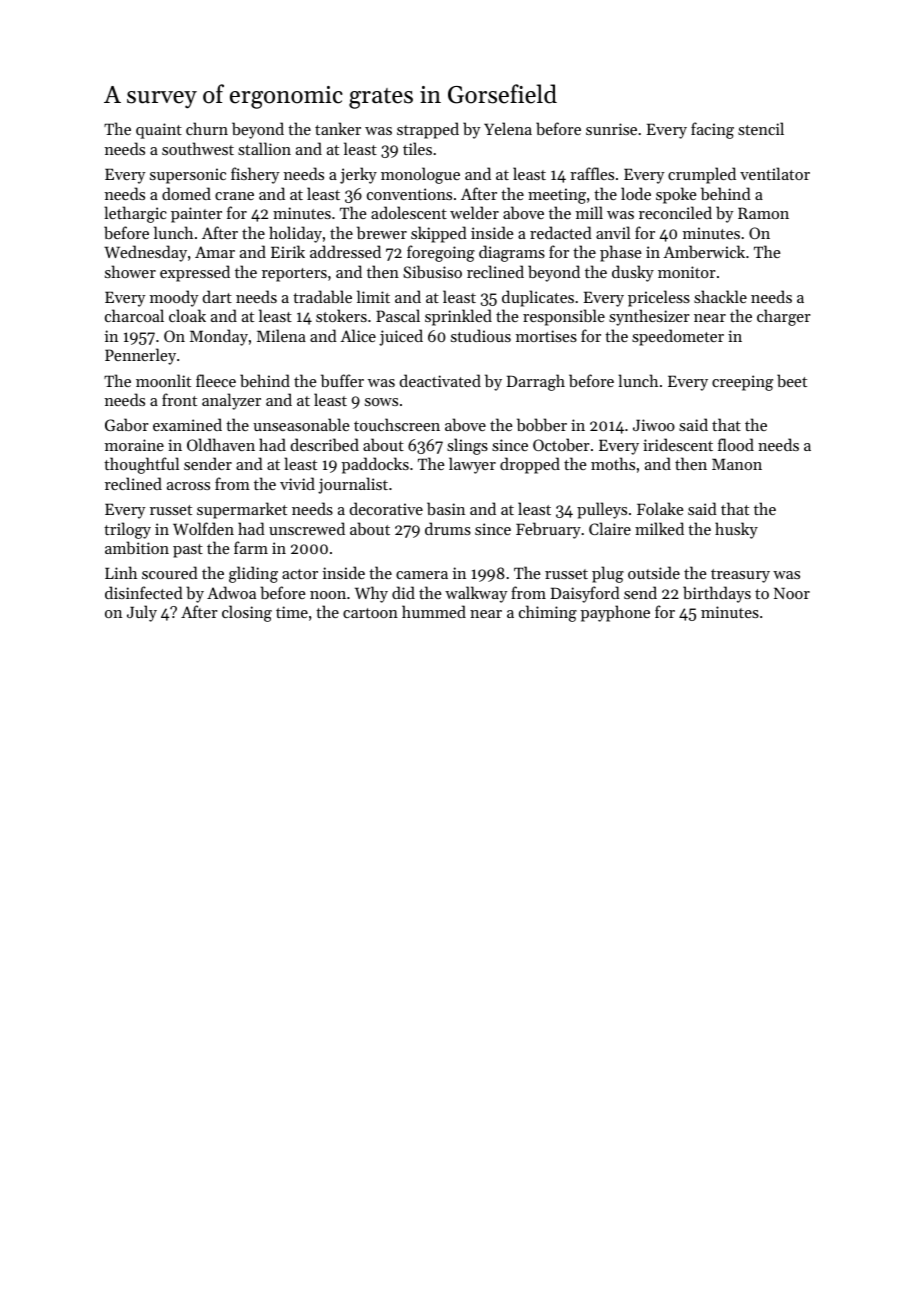 This screenshot has width=924, height=1314. I want to click on priceless, so click(659, 298).
